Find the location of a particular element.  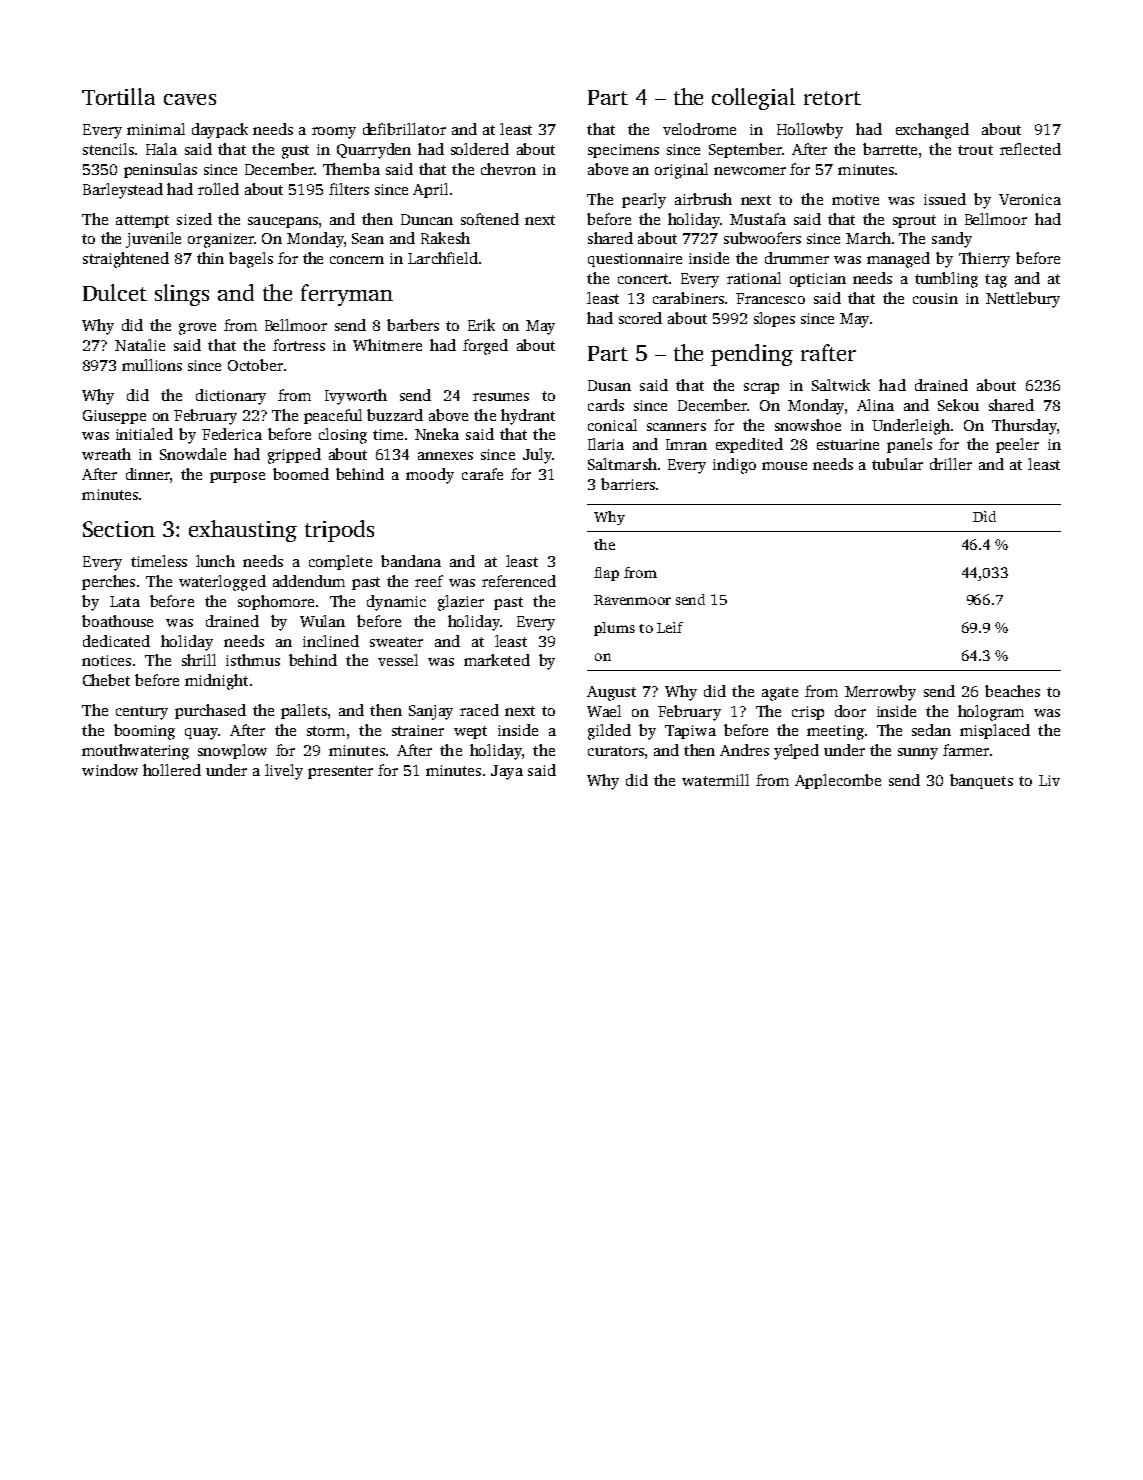

conical is located at coordinates (612, 425).
